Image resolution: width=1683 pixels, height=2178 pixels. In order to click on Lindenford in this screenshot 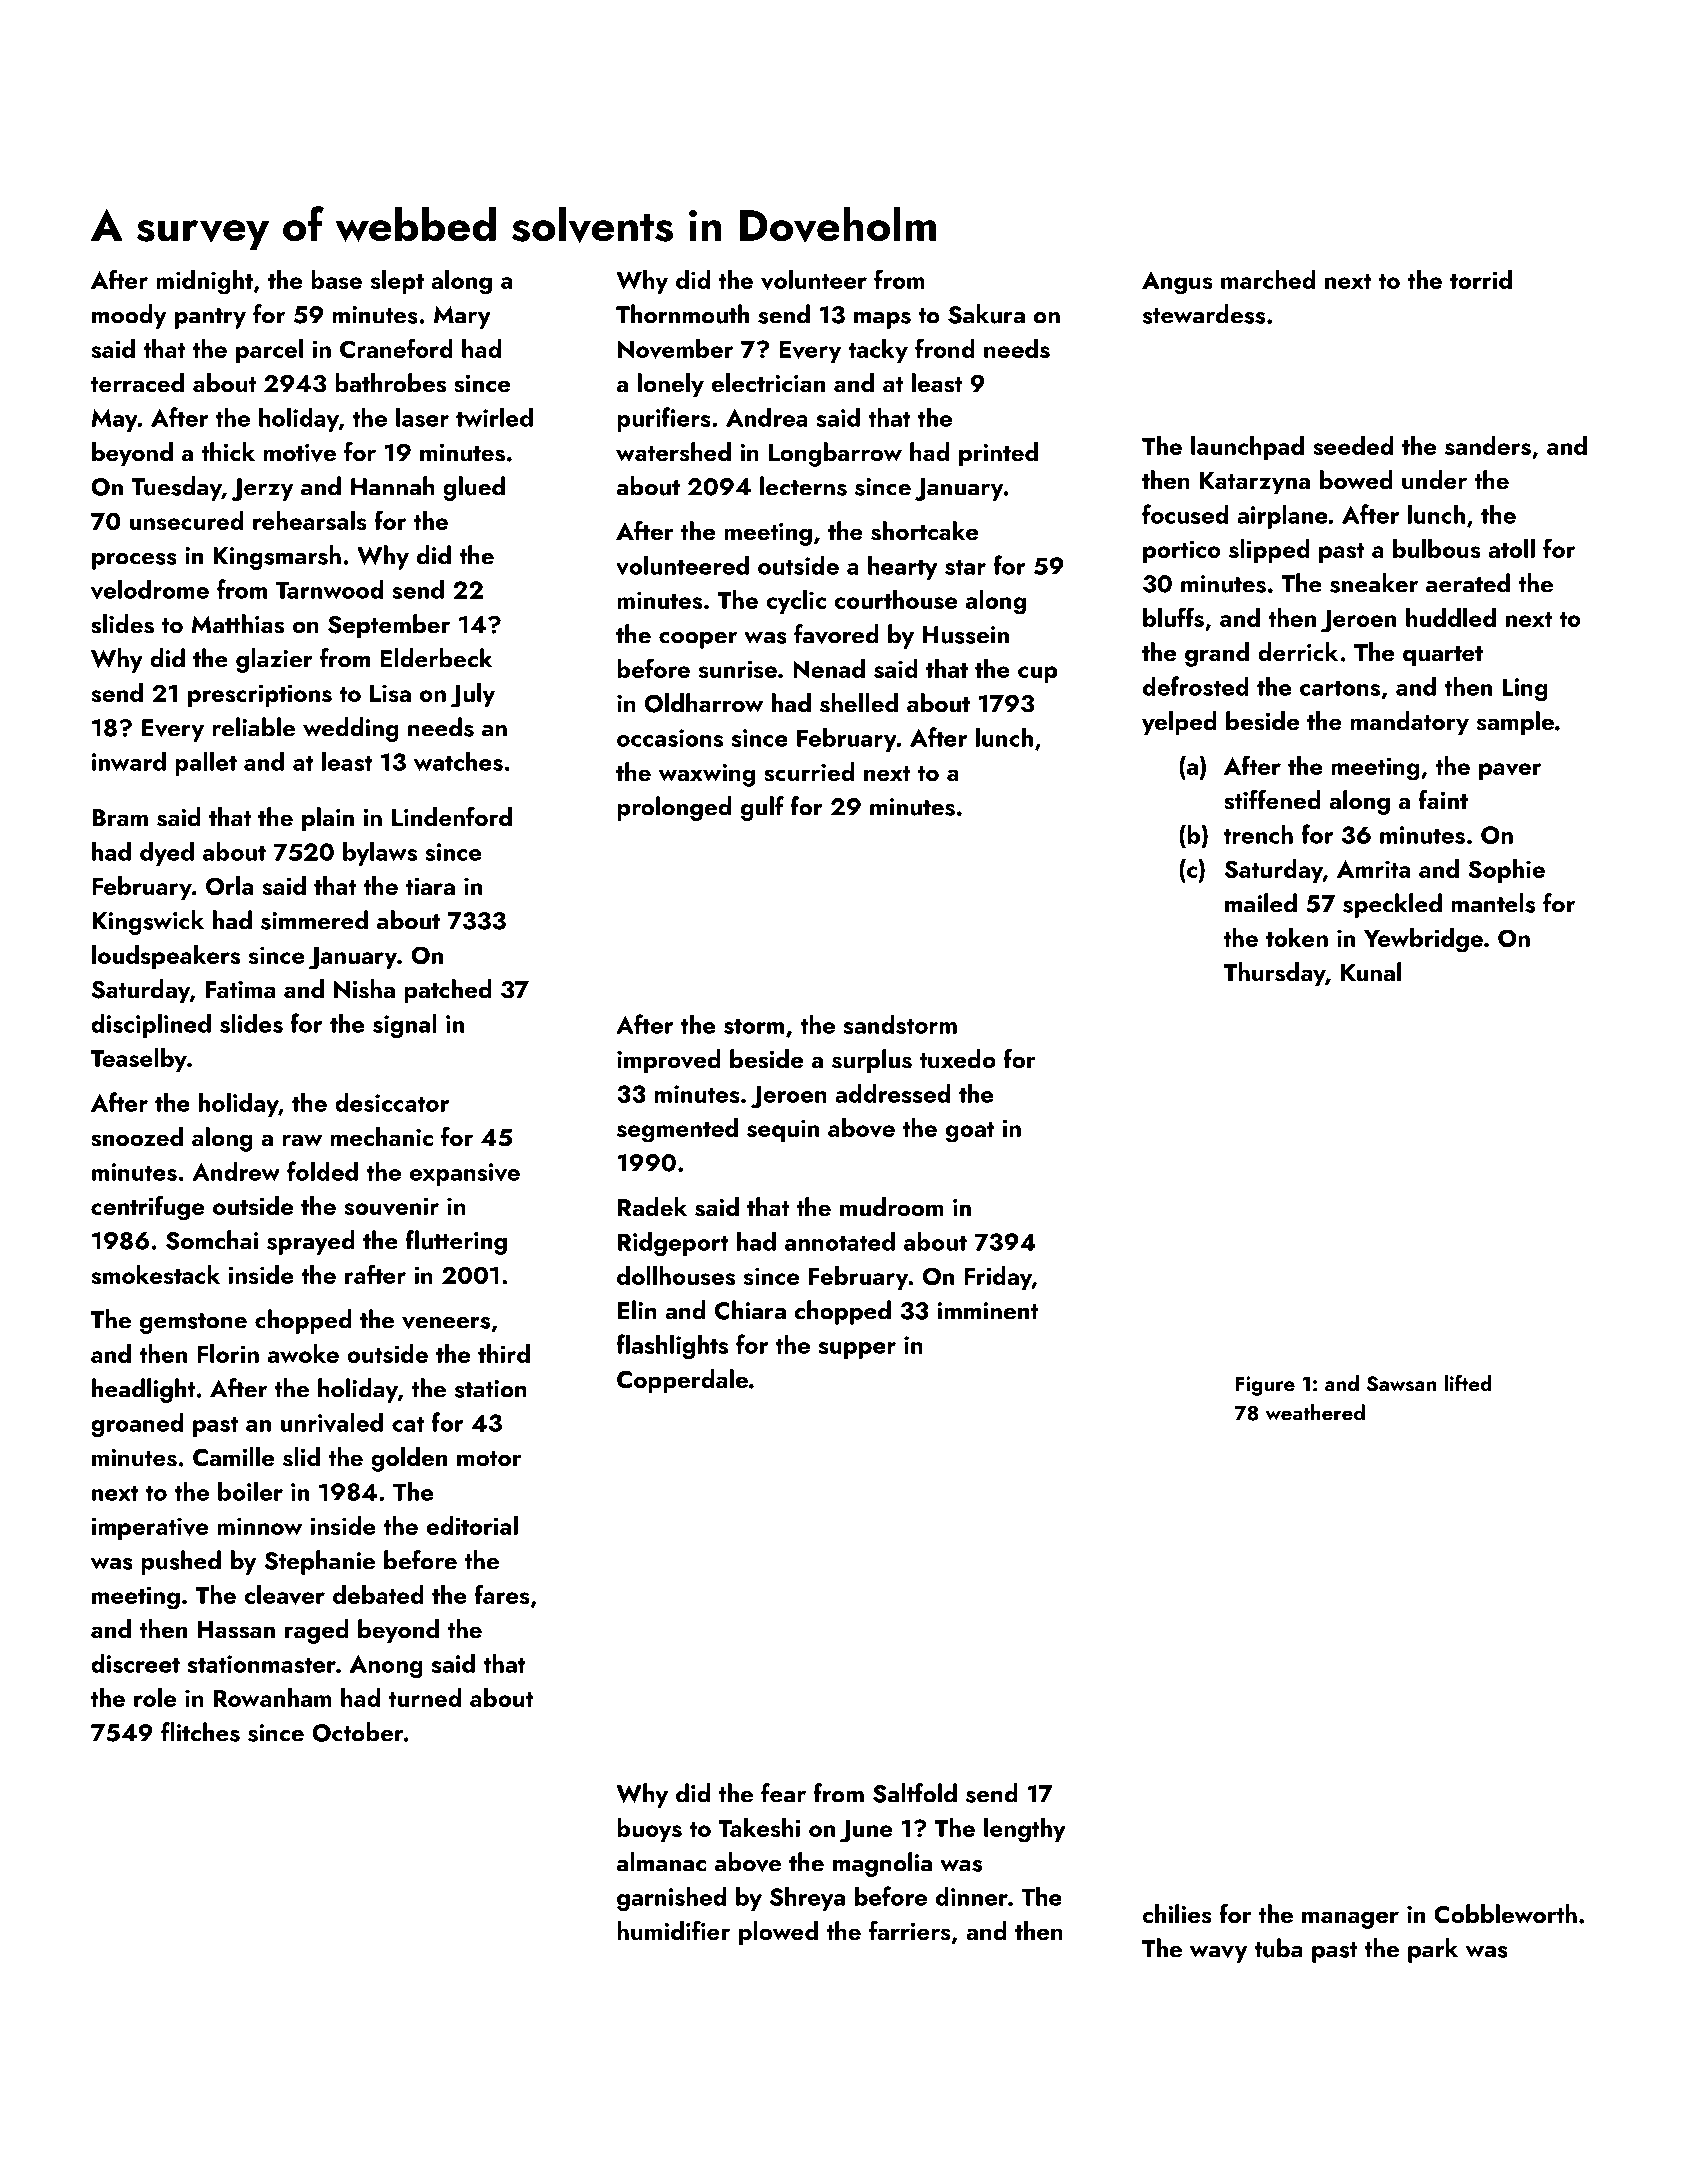, I will do `click(452, 816)`.
